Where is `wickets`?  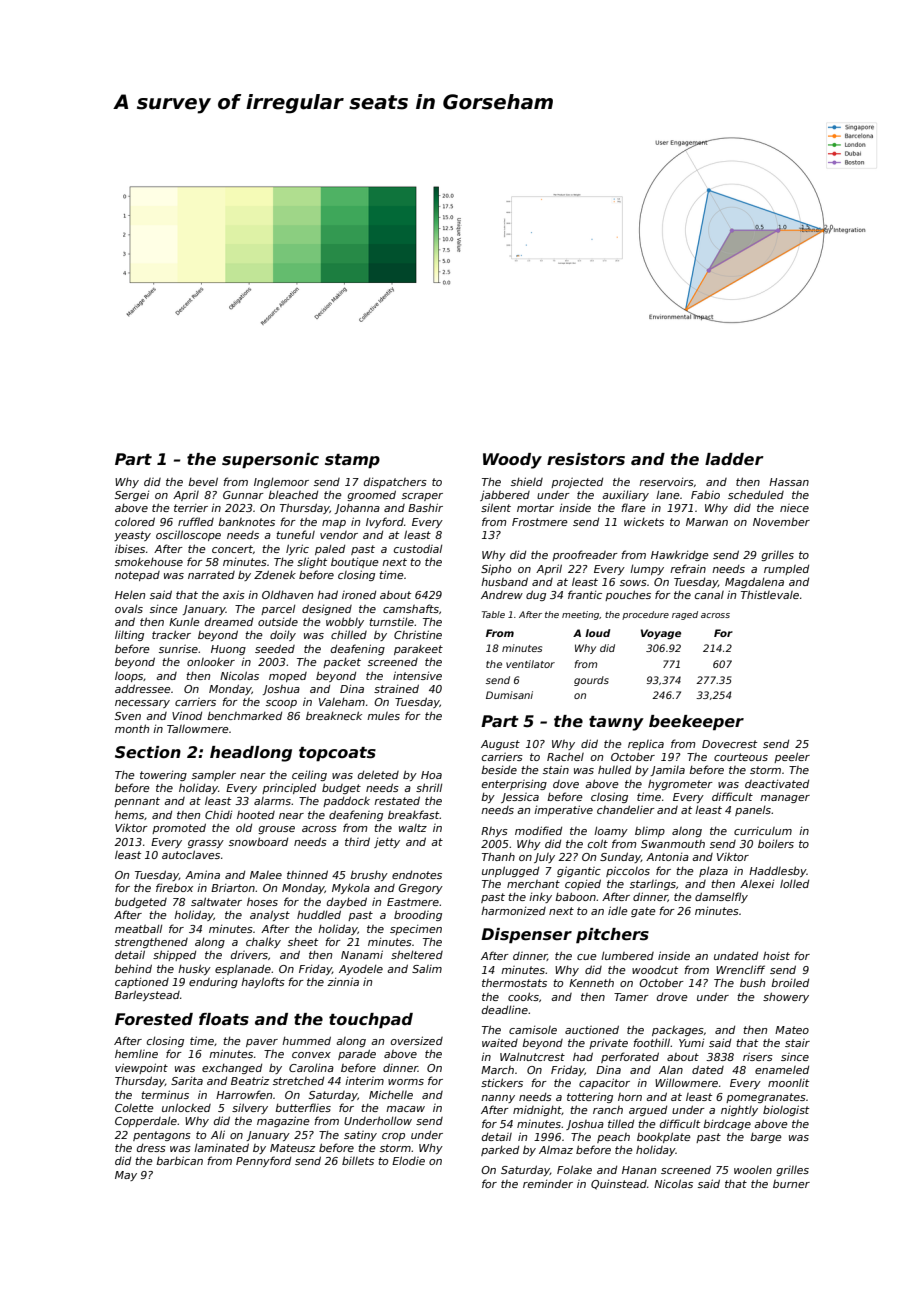 wickets is located at coordinates (644, 522).
